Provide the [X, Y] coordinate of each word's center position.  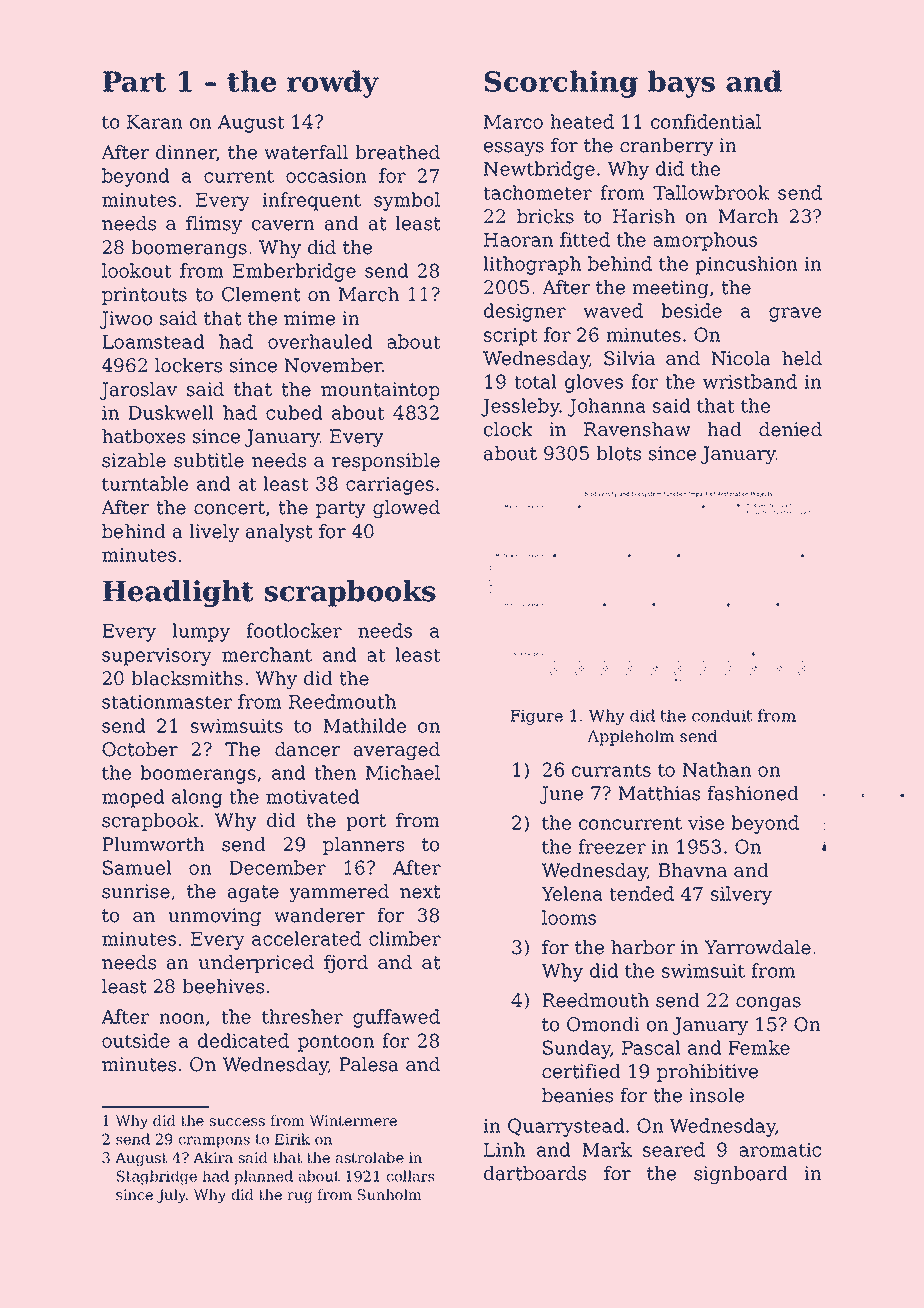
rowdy [333, 84]
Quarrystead [566, 1127]
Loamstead [153, 341]
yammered [339, 893]
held [802, 358]
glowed [406, 509]
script [511, 337]
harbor [643, 947]
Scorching [561, 84]
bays [681, 84]
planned [264, 1177]
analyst [279, 533]
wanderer [319, 915]
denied [790, 429]
